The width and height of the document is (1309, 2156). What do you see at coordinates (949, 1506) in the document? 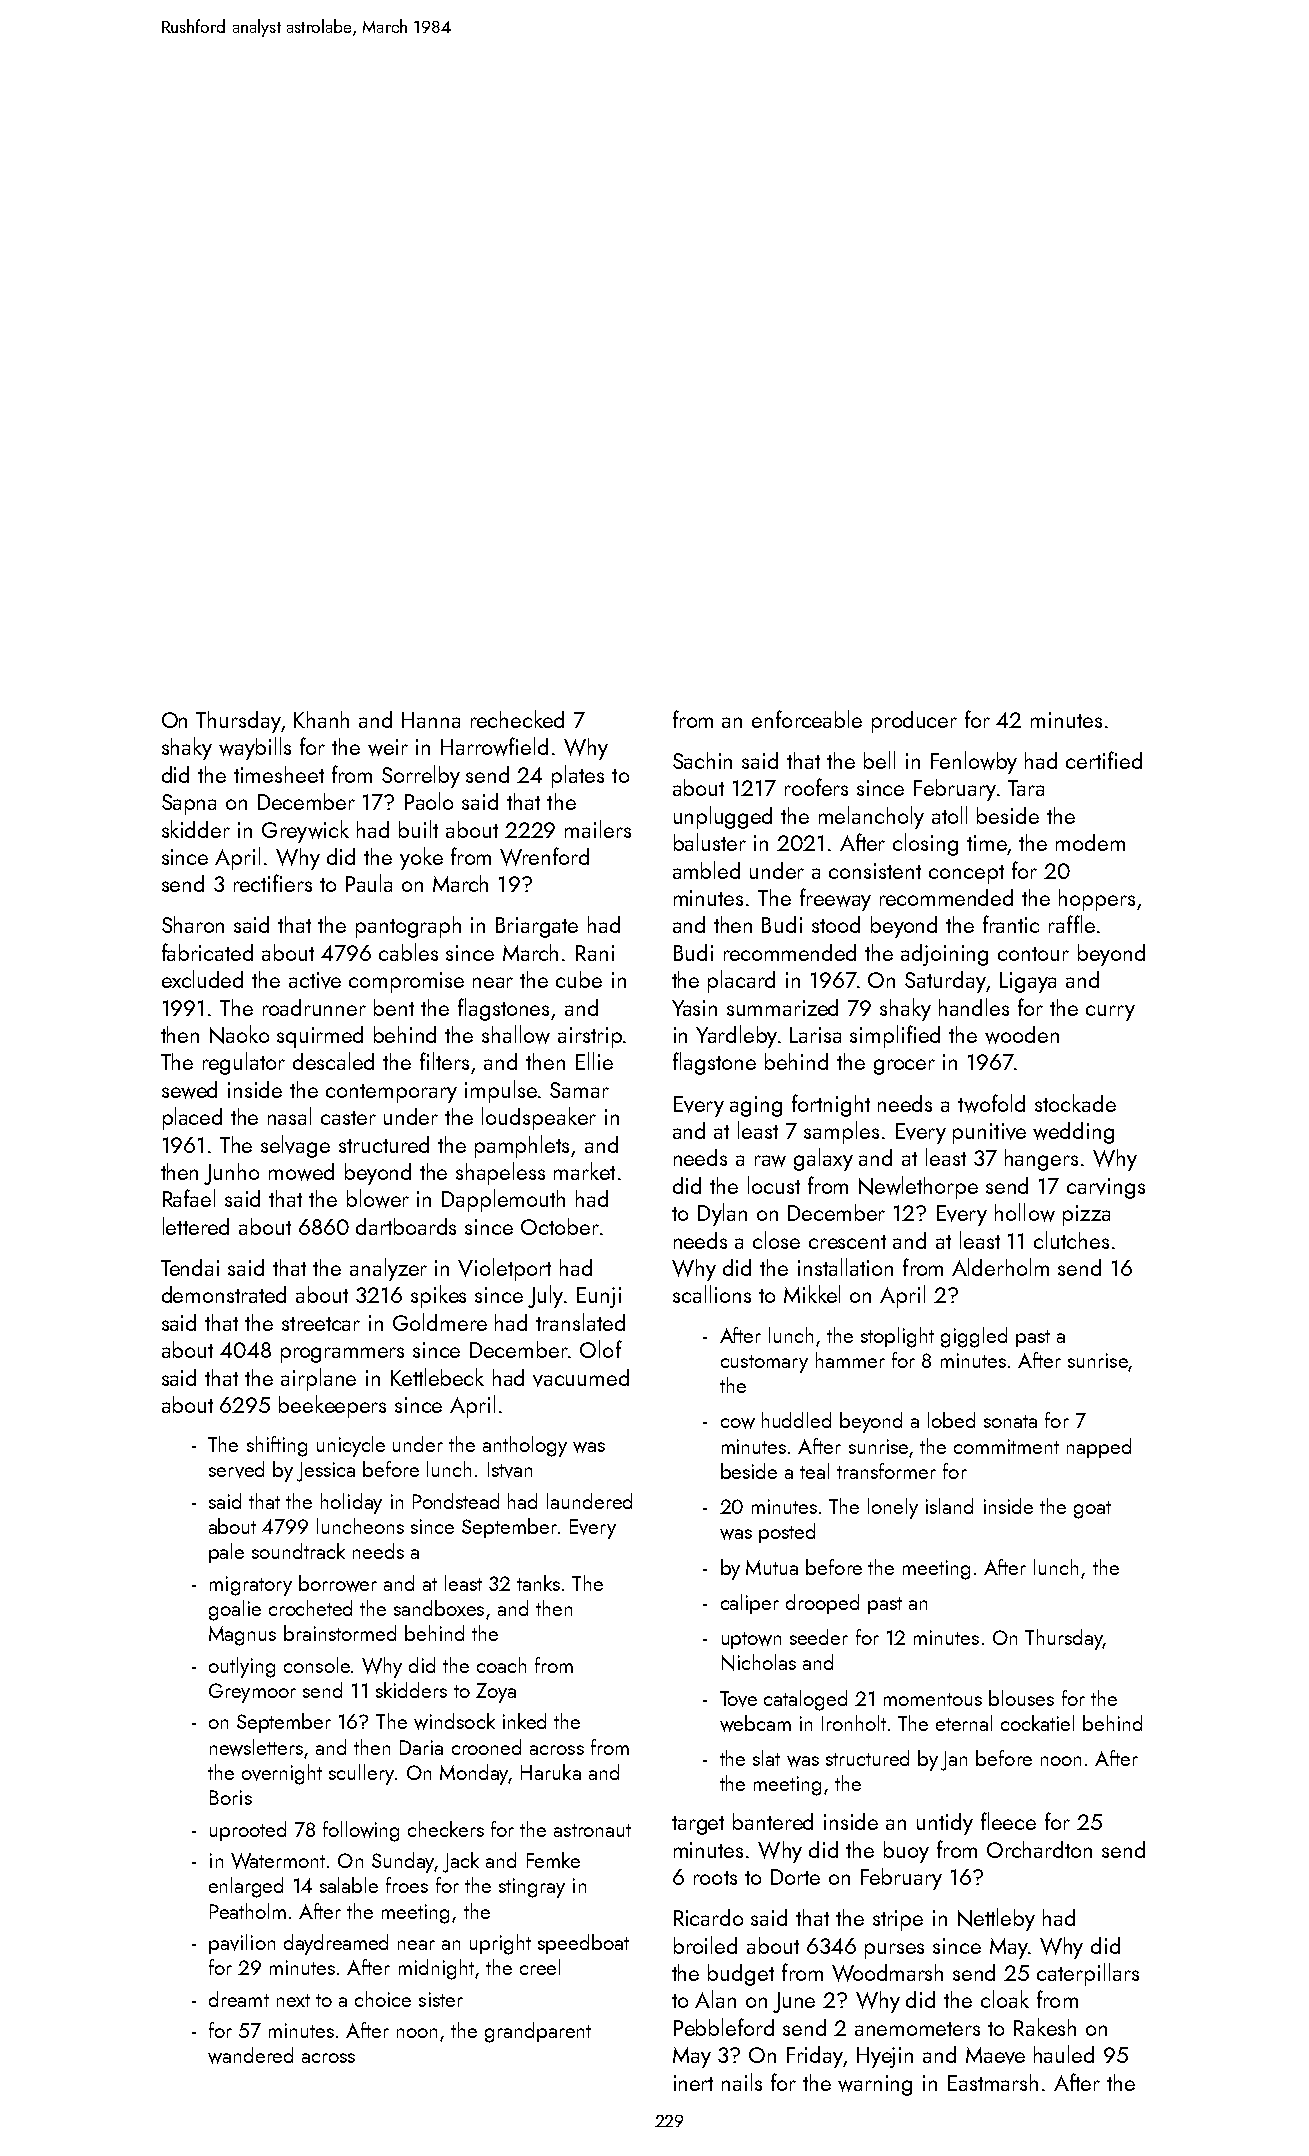
I see `island` at bounding box center [949, 1506].
